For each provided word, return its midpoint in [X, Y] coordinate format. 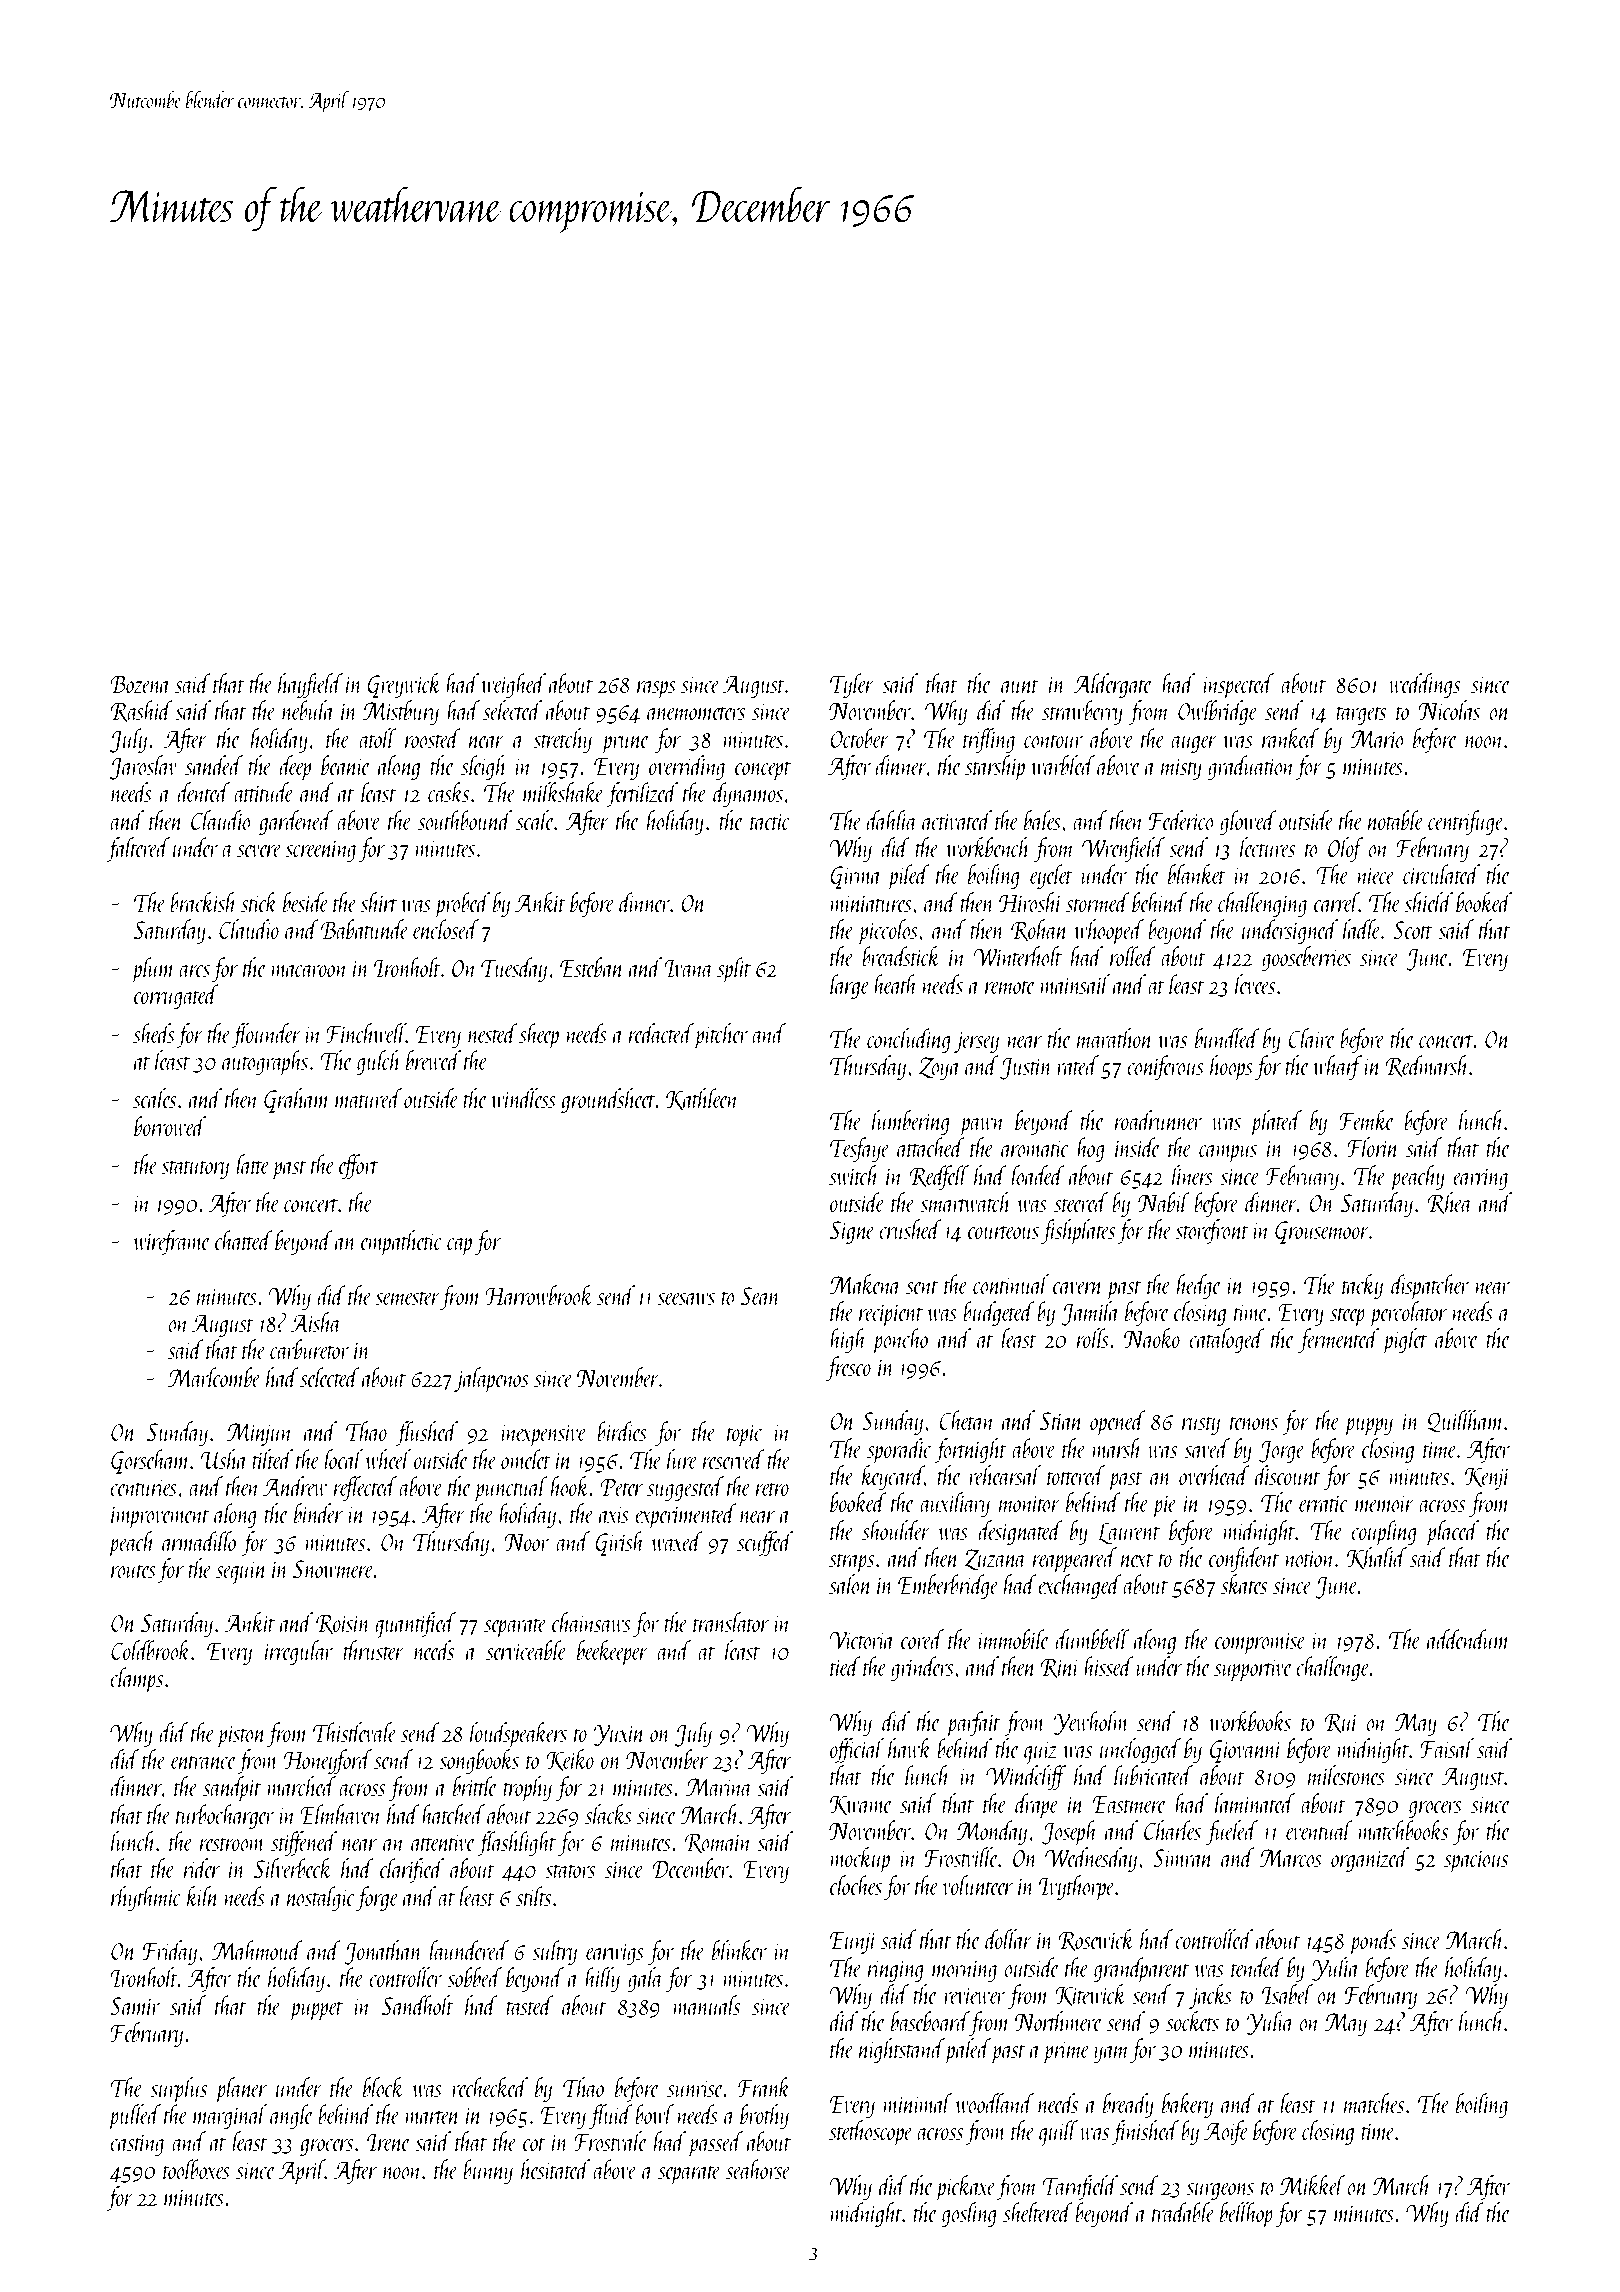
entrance [203, 1762]
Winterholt [1017, 956]
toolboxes [196, 2169]
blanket [1197, 874]
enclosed [446, 929]
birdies [622, 1431]
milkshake [563, 792]
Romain [718, 1843]
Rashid [141, 711]
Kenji [1487, 1478]
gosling [969, 2214]
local [343, 1459]
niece [1376, 875]
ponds [1372, 1942]
